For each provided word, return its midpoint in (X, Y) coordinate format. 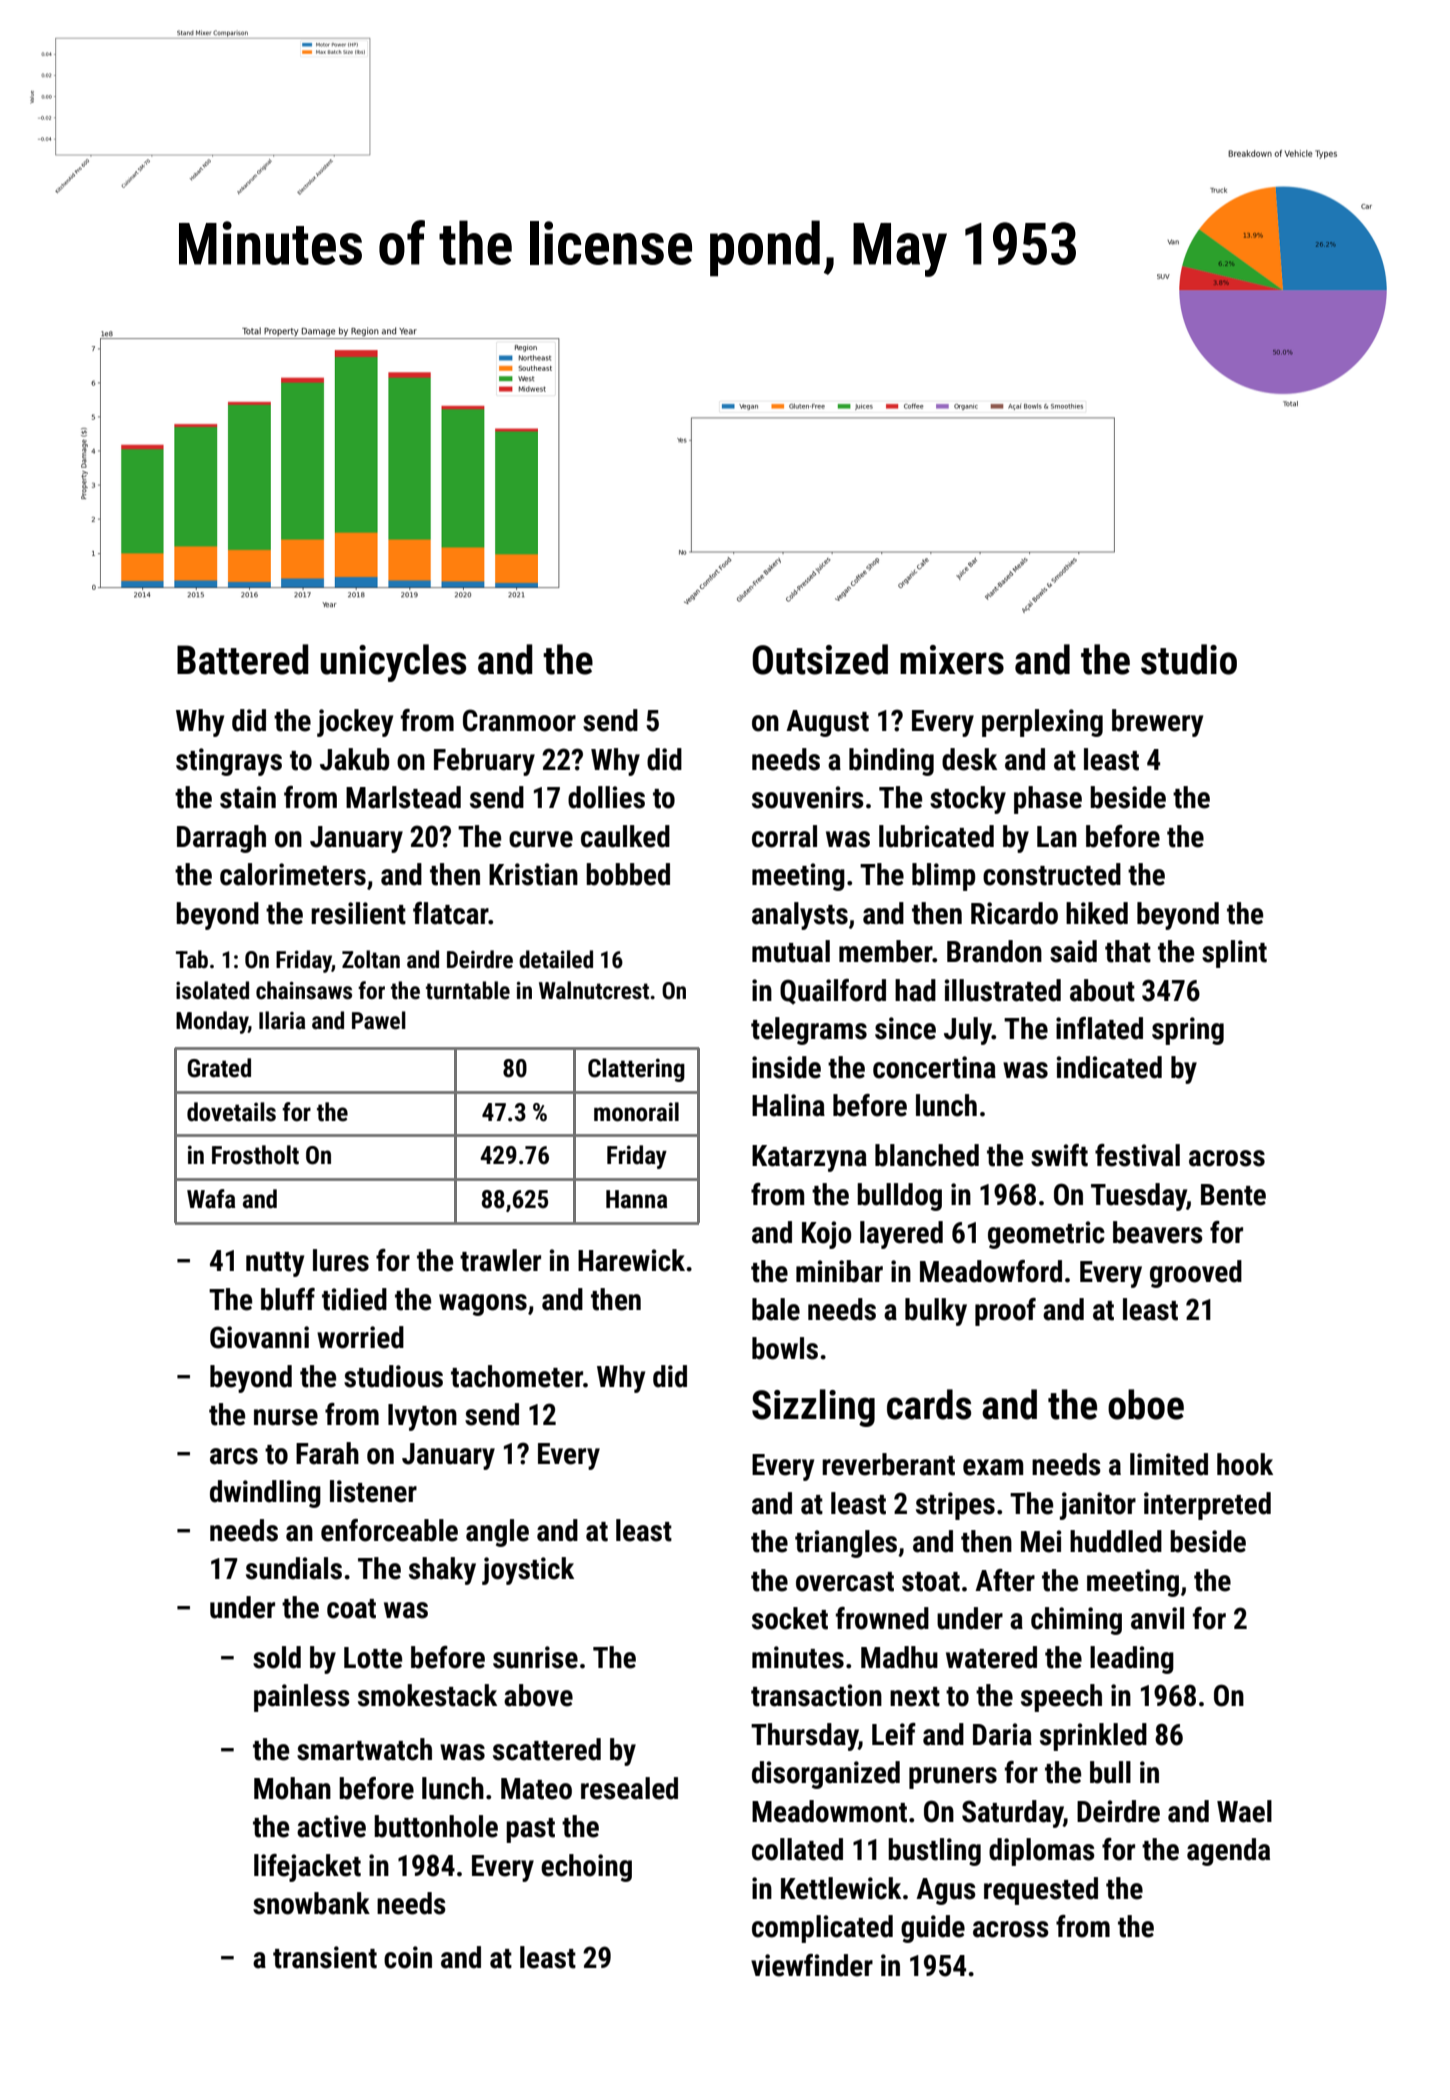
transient (325, 1957)
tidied (354, 1299)
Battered (243, 659)
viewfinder (812, 1965)
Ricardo (1014, 913)
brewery (1157, 723)
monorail (636, 1112)
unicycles (393, 663)
